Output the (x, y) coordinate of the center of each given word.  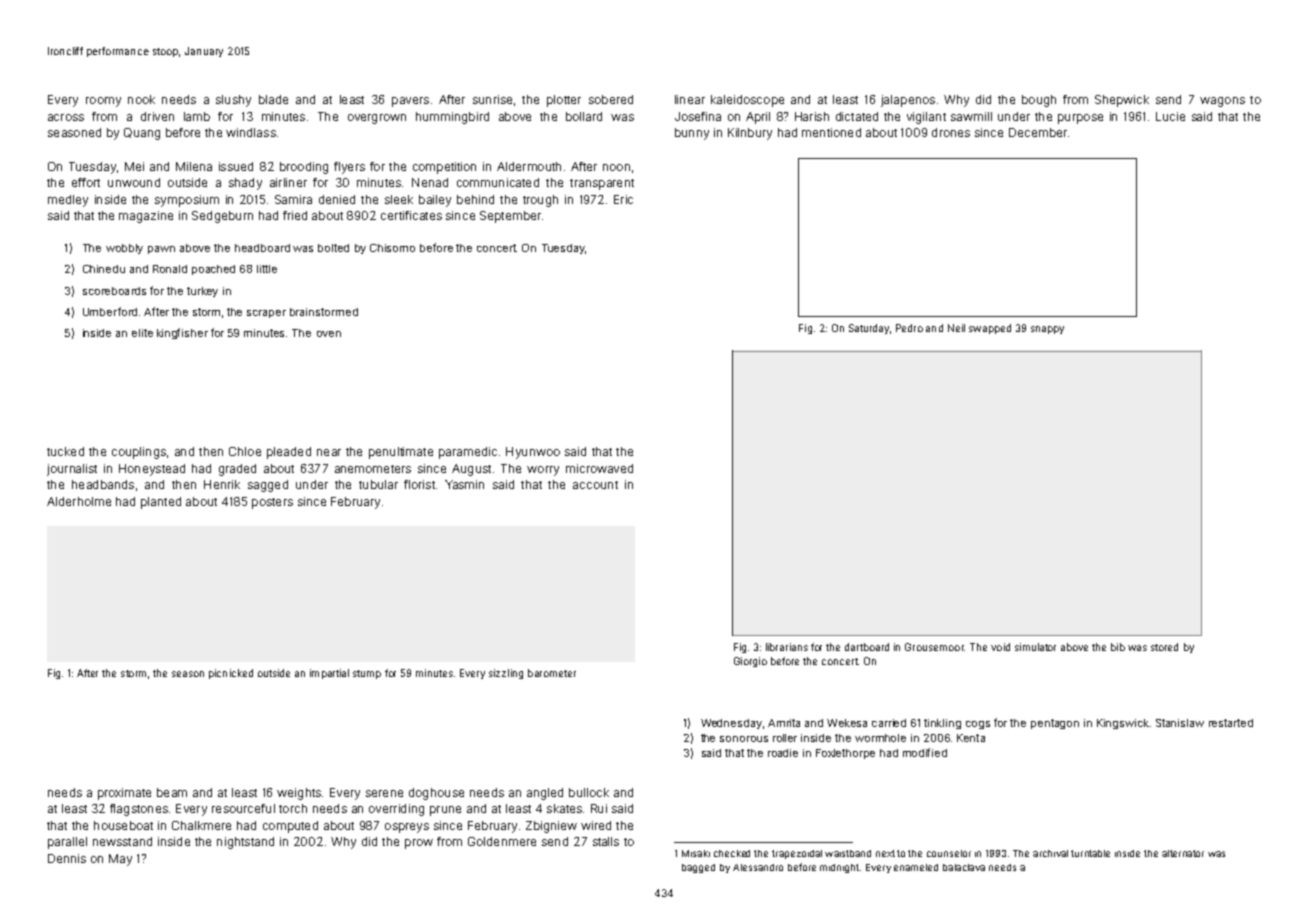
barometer (552, 673)
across (66, 117)
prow (419, 844)
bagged (698, 868)
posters (272, 503)
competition (444, 168)
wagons (1222, 102)
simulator (1035, 647)
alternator (1183, 853)
